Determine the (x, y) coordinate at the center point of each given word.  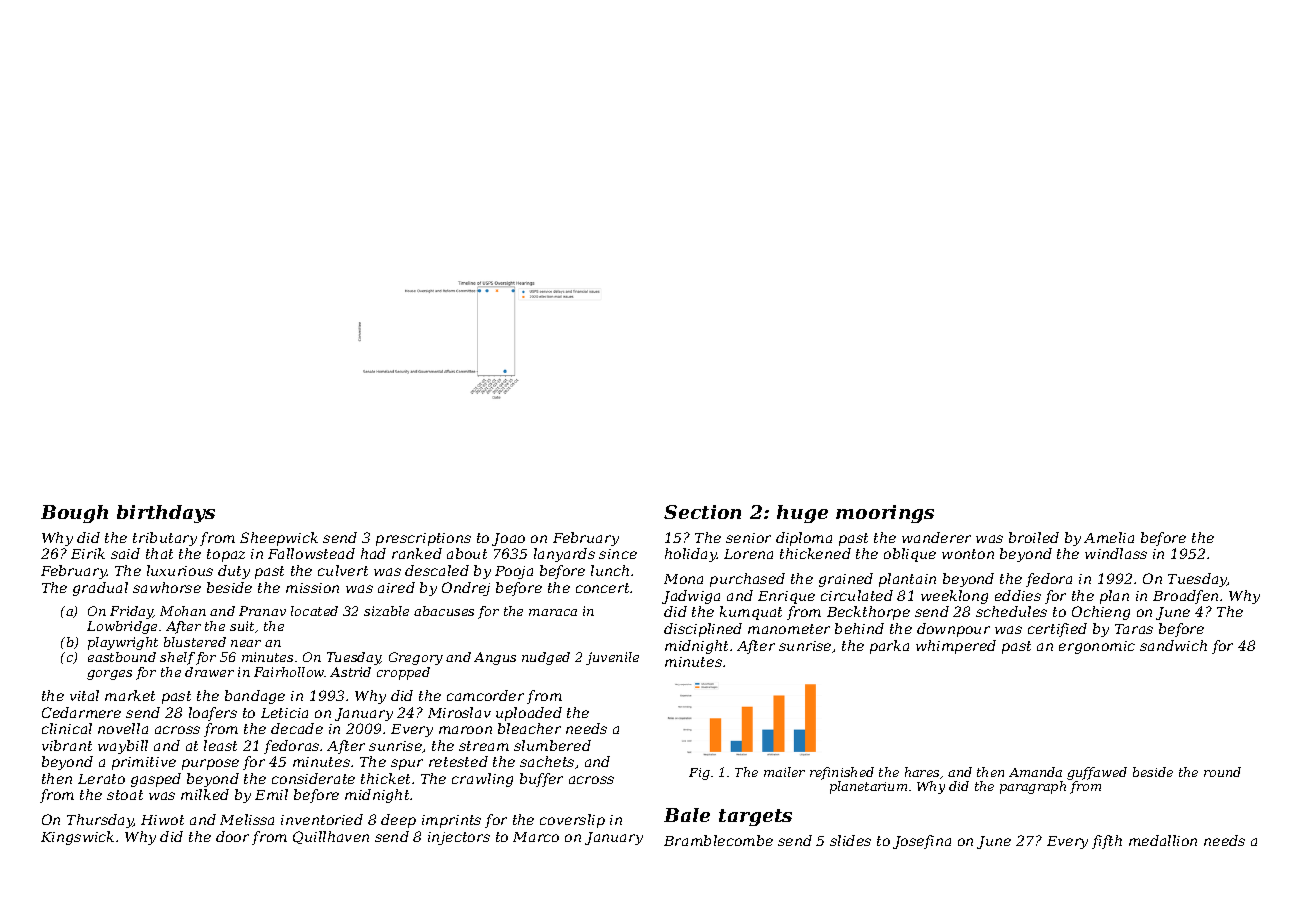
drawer (209, 672)
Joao (508, 539)
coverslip (572, 821)
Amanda (1035, 772)
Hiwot (162, 820)
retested (458, 761)
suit (242, 626)
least (220, 745)
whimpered (956, 647)
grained (846, 580)
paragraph (1033, 787)
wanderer (936, 537)
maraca (553, 612)
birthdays (166, 514)
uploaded (529, 714)
